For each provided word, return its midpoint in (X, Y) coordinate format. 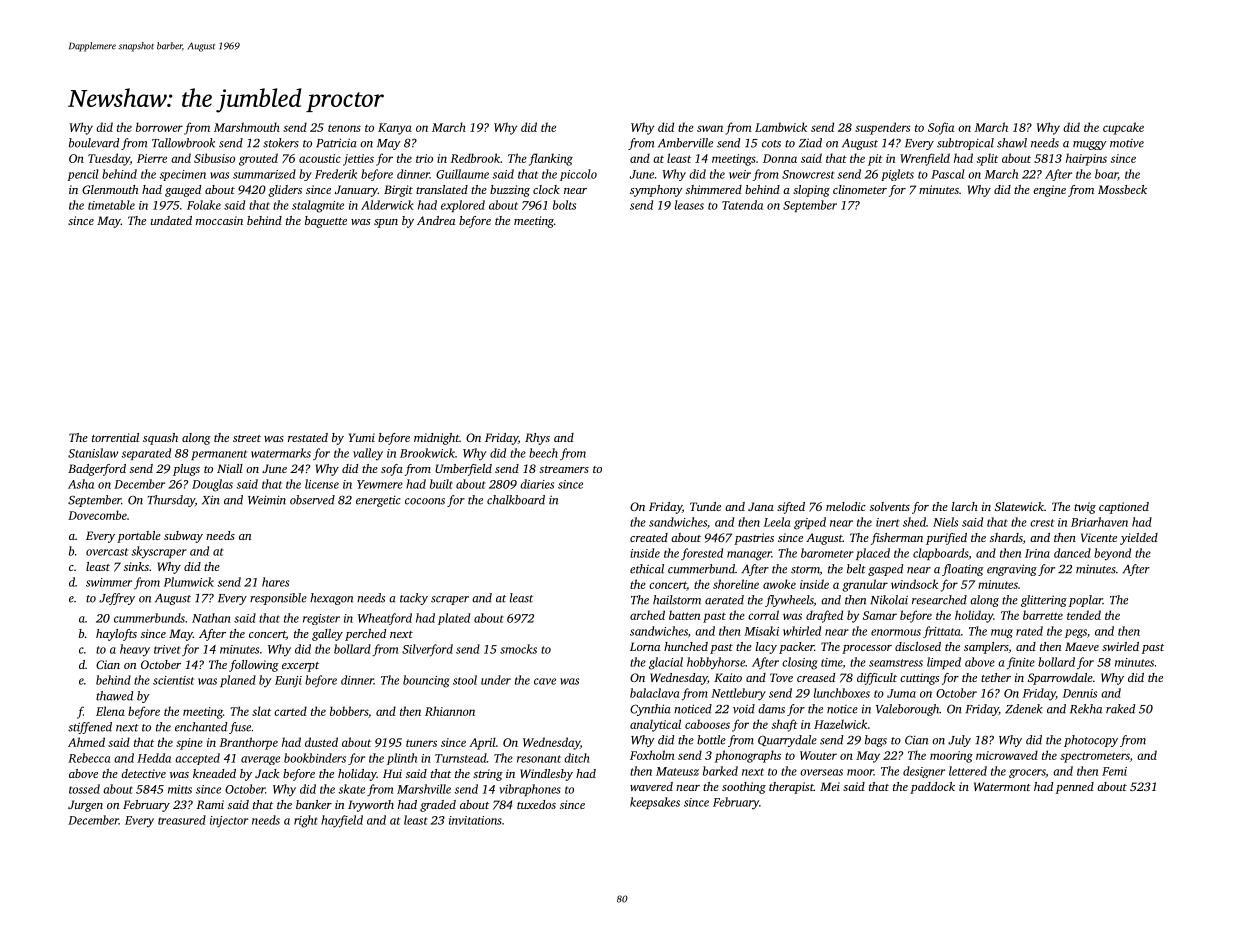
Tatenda (742, 205)
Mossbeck (1122, 189)
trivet (167, 649)
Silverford (427, 650)
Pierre (152, 158)
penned (1075, 788)
